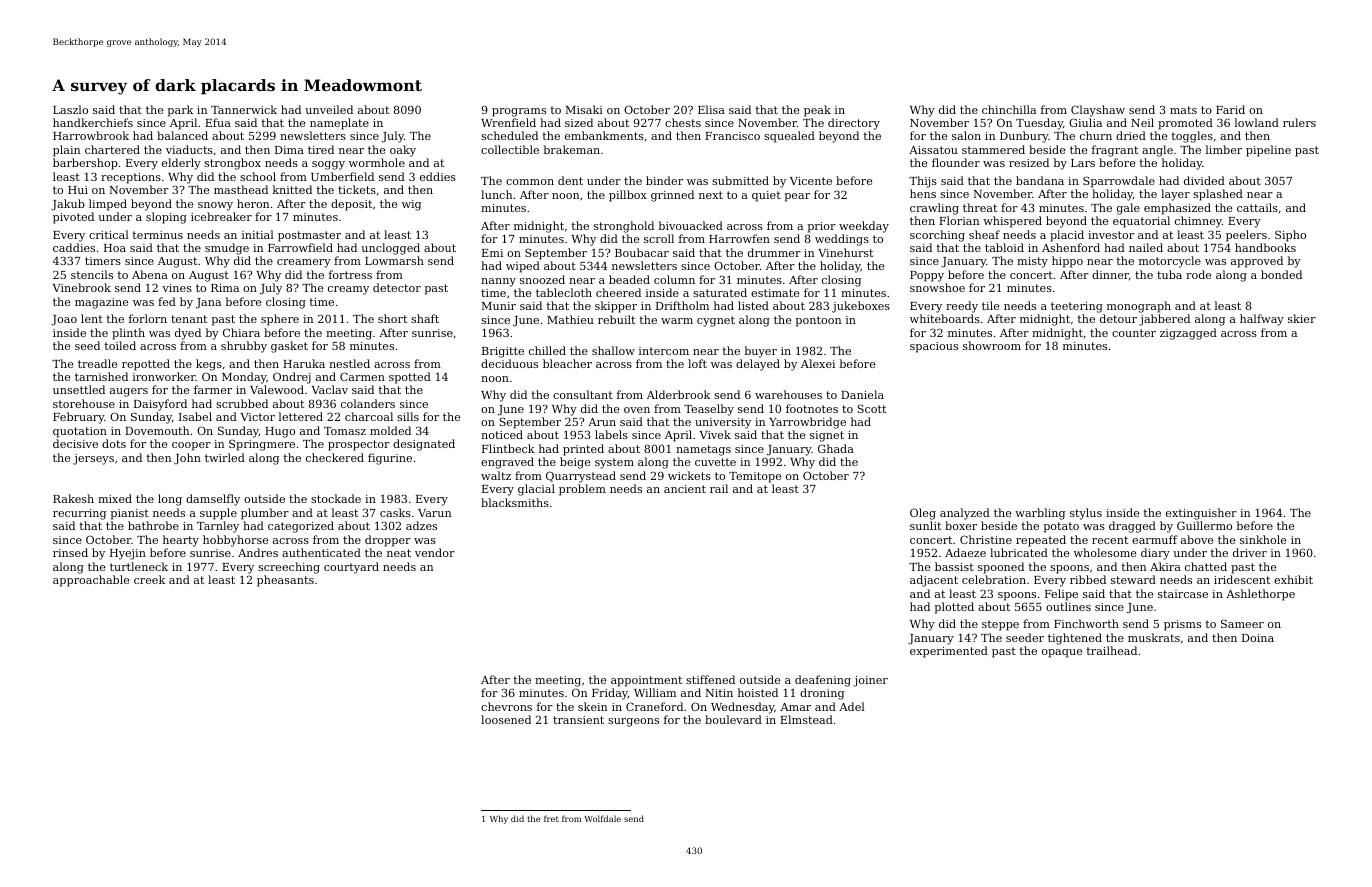 The width and height of the page is (1372, 887). What do you see at coordinates (817, 111) in the page?
I see `peak` at bounding box center [817, 111].
